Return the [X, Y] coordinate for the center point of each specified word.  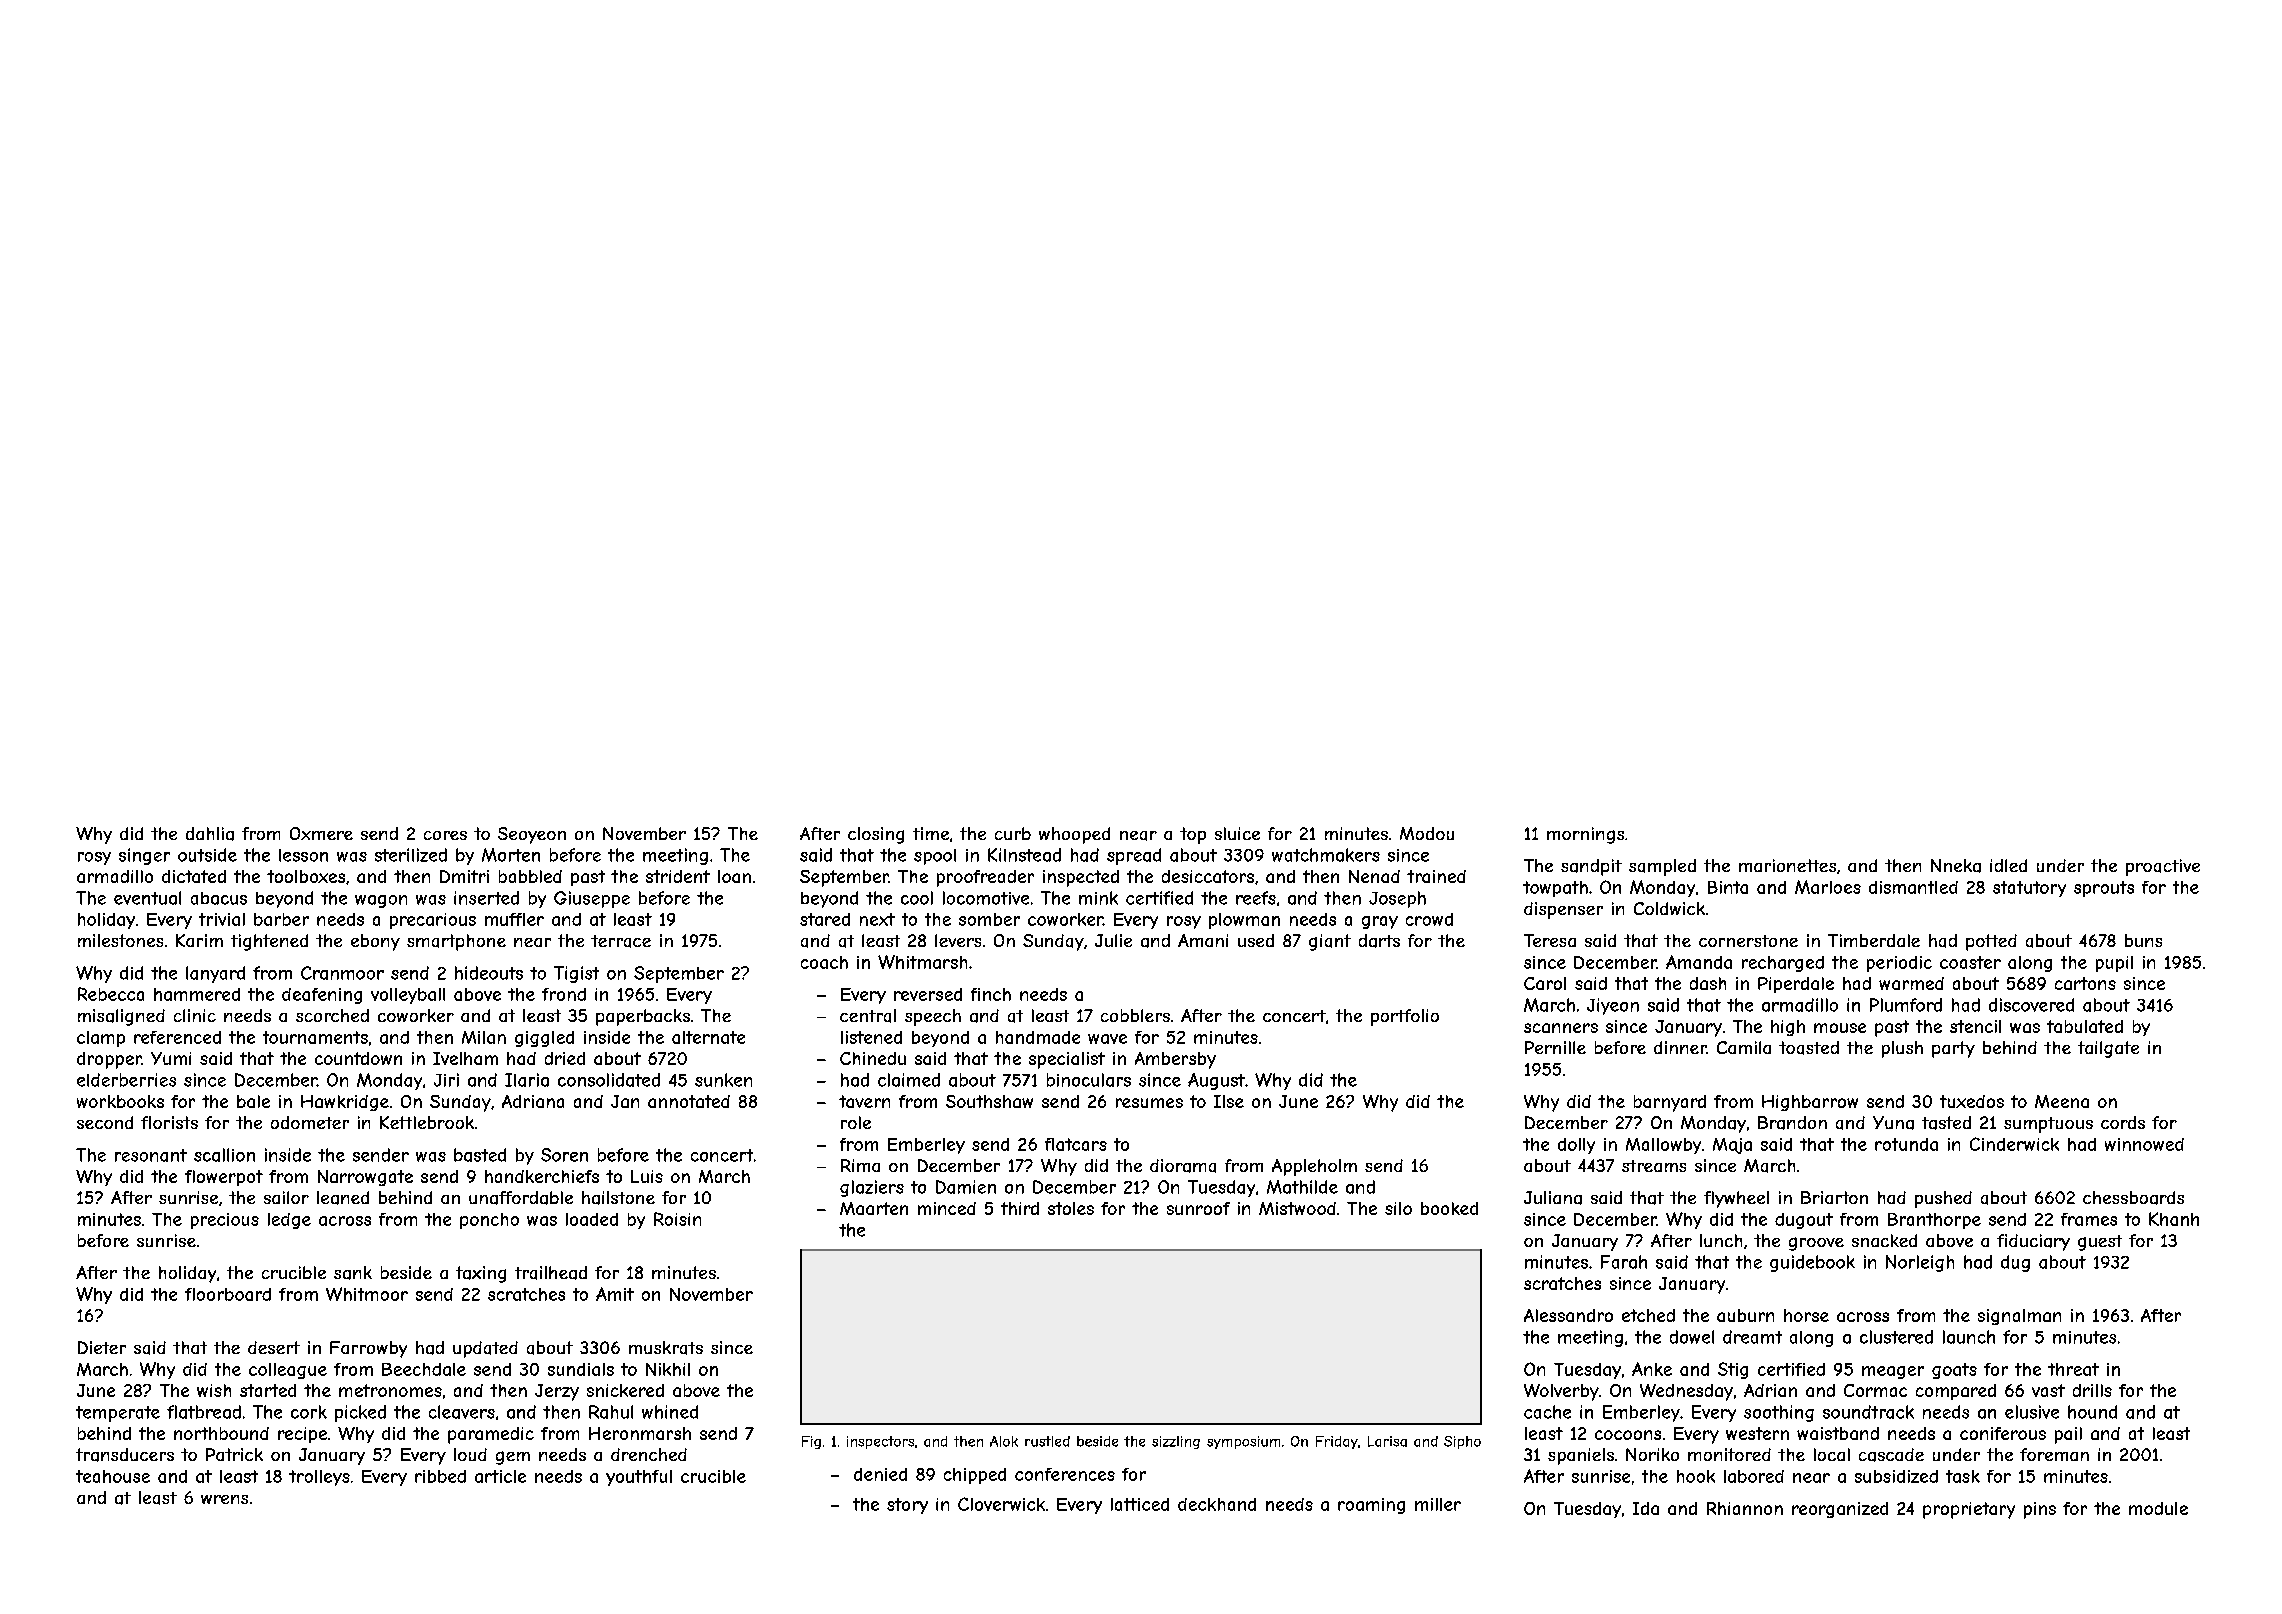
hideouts [489, 973]
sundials [581, 1369]
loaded [592, 1219]
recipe [302, 1435]
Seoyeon [532, 835]
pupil [2114, 964]
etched [1648, 1315]
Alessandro [1568, 1315]
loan [734, 876]
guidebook [1812, 1263]
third [1020, 1208]
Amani [1203, 940]
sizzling [1176, 1442]
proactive [2163, 867]
